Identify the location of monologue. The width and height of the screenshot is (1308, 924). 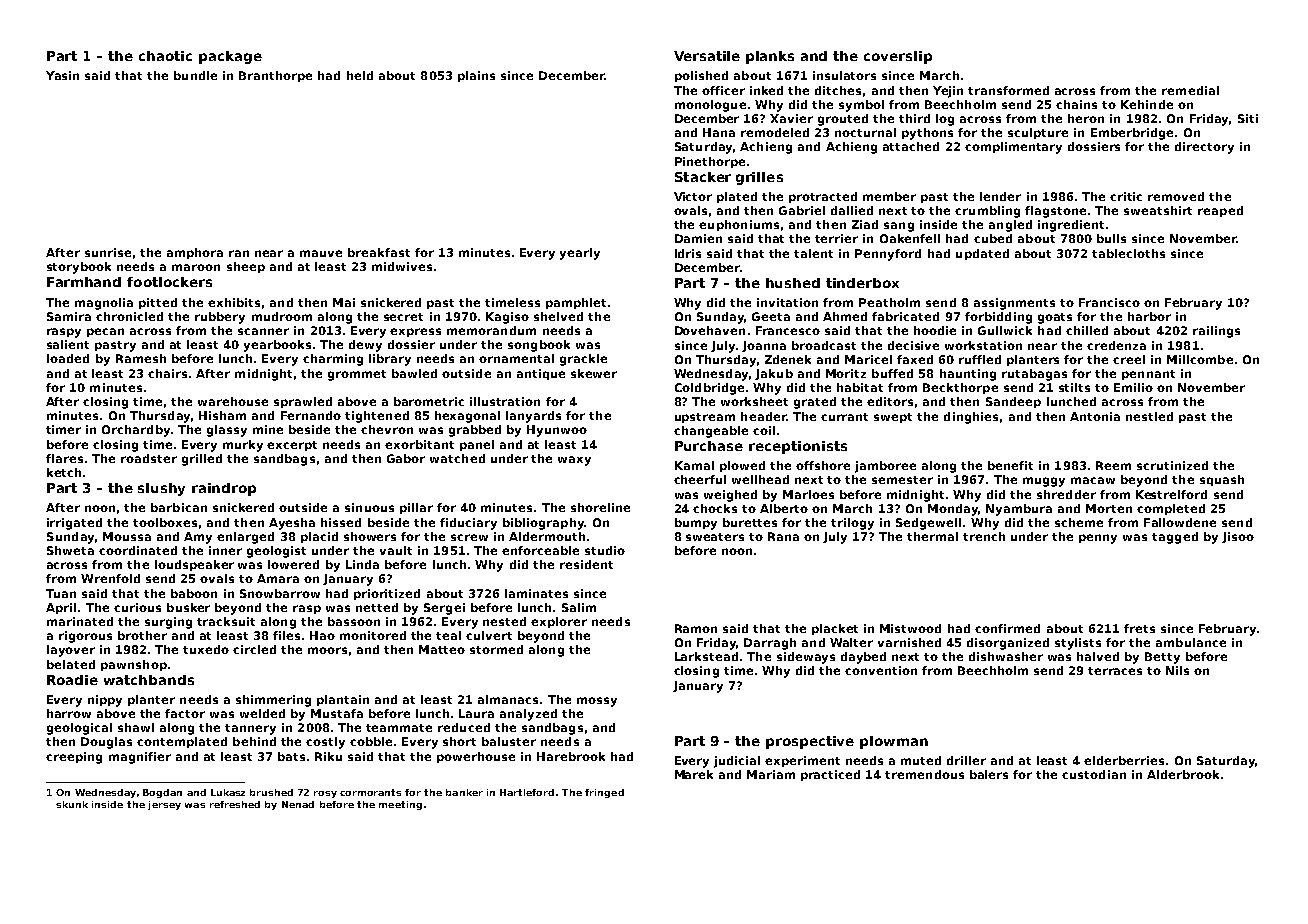
(710, 106).
